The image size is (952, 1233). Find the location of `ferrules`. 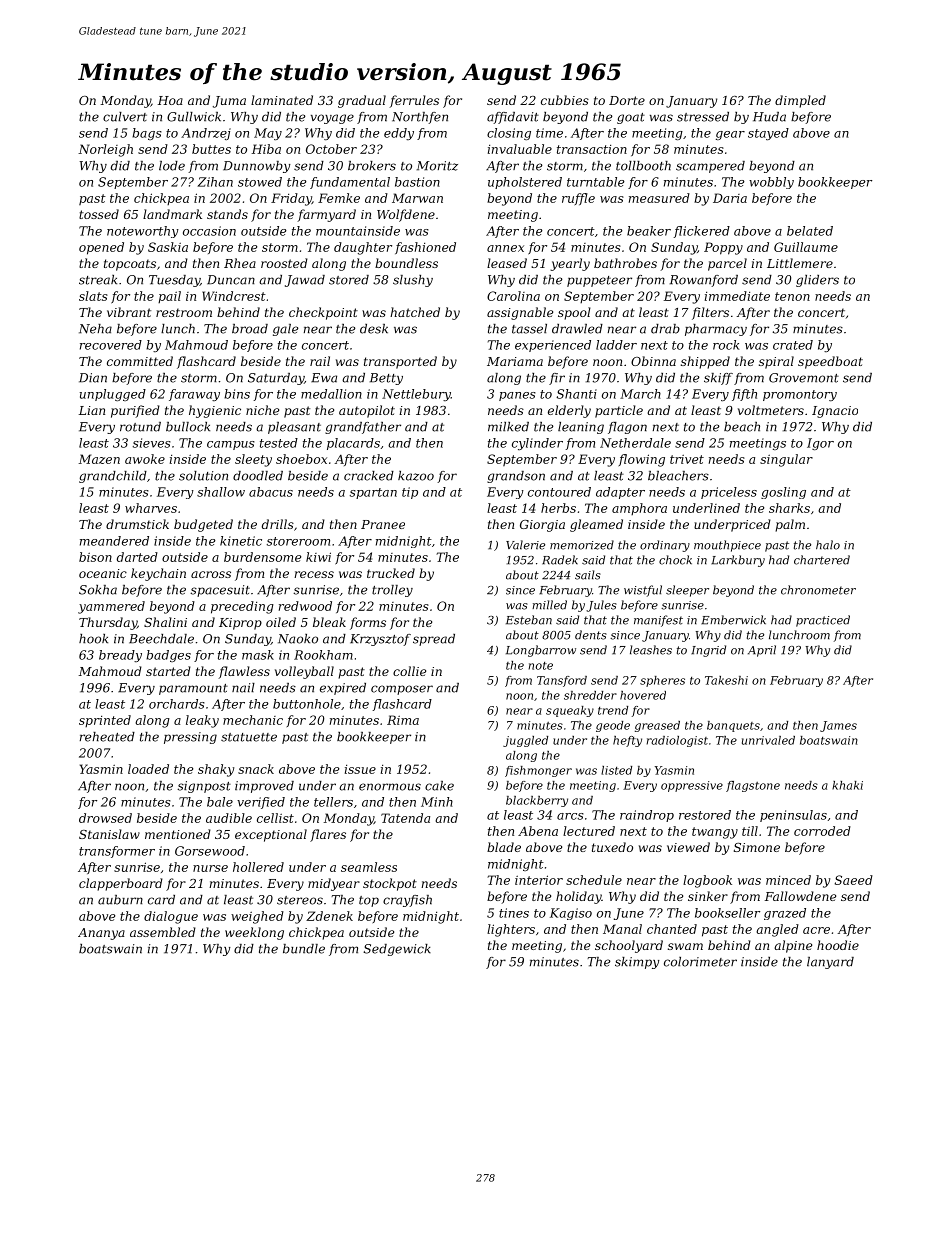

ferrules is located at coordinates (414, 101).
